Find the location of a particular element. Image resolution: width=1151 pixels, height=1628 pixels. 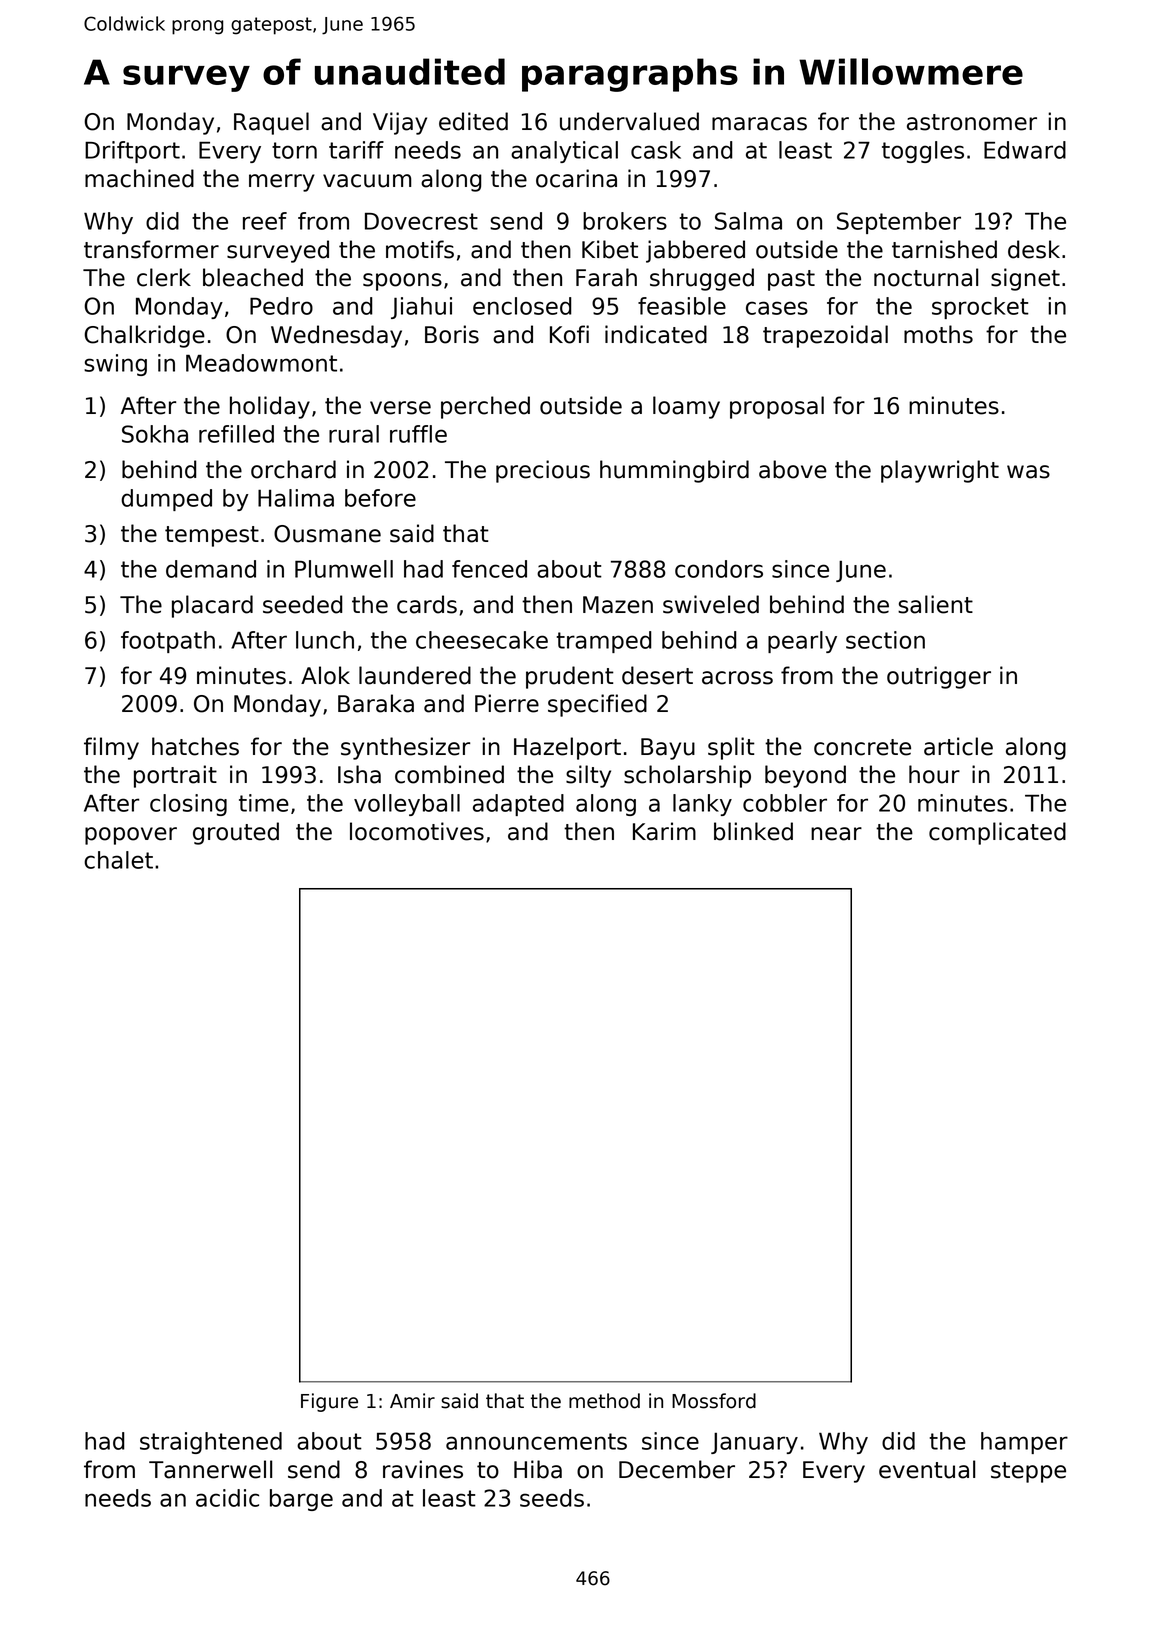

dumped is located at coordinates (166, 500).
